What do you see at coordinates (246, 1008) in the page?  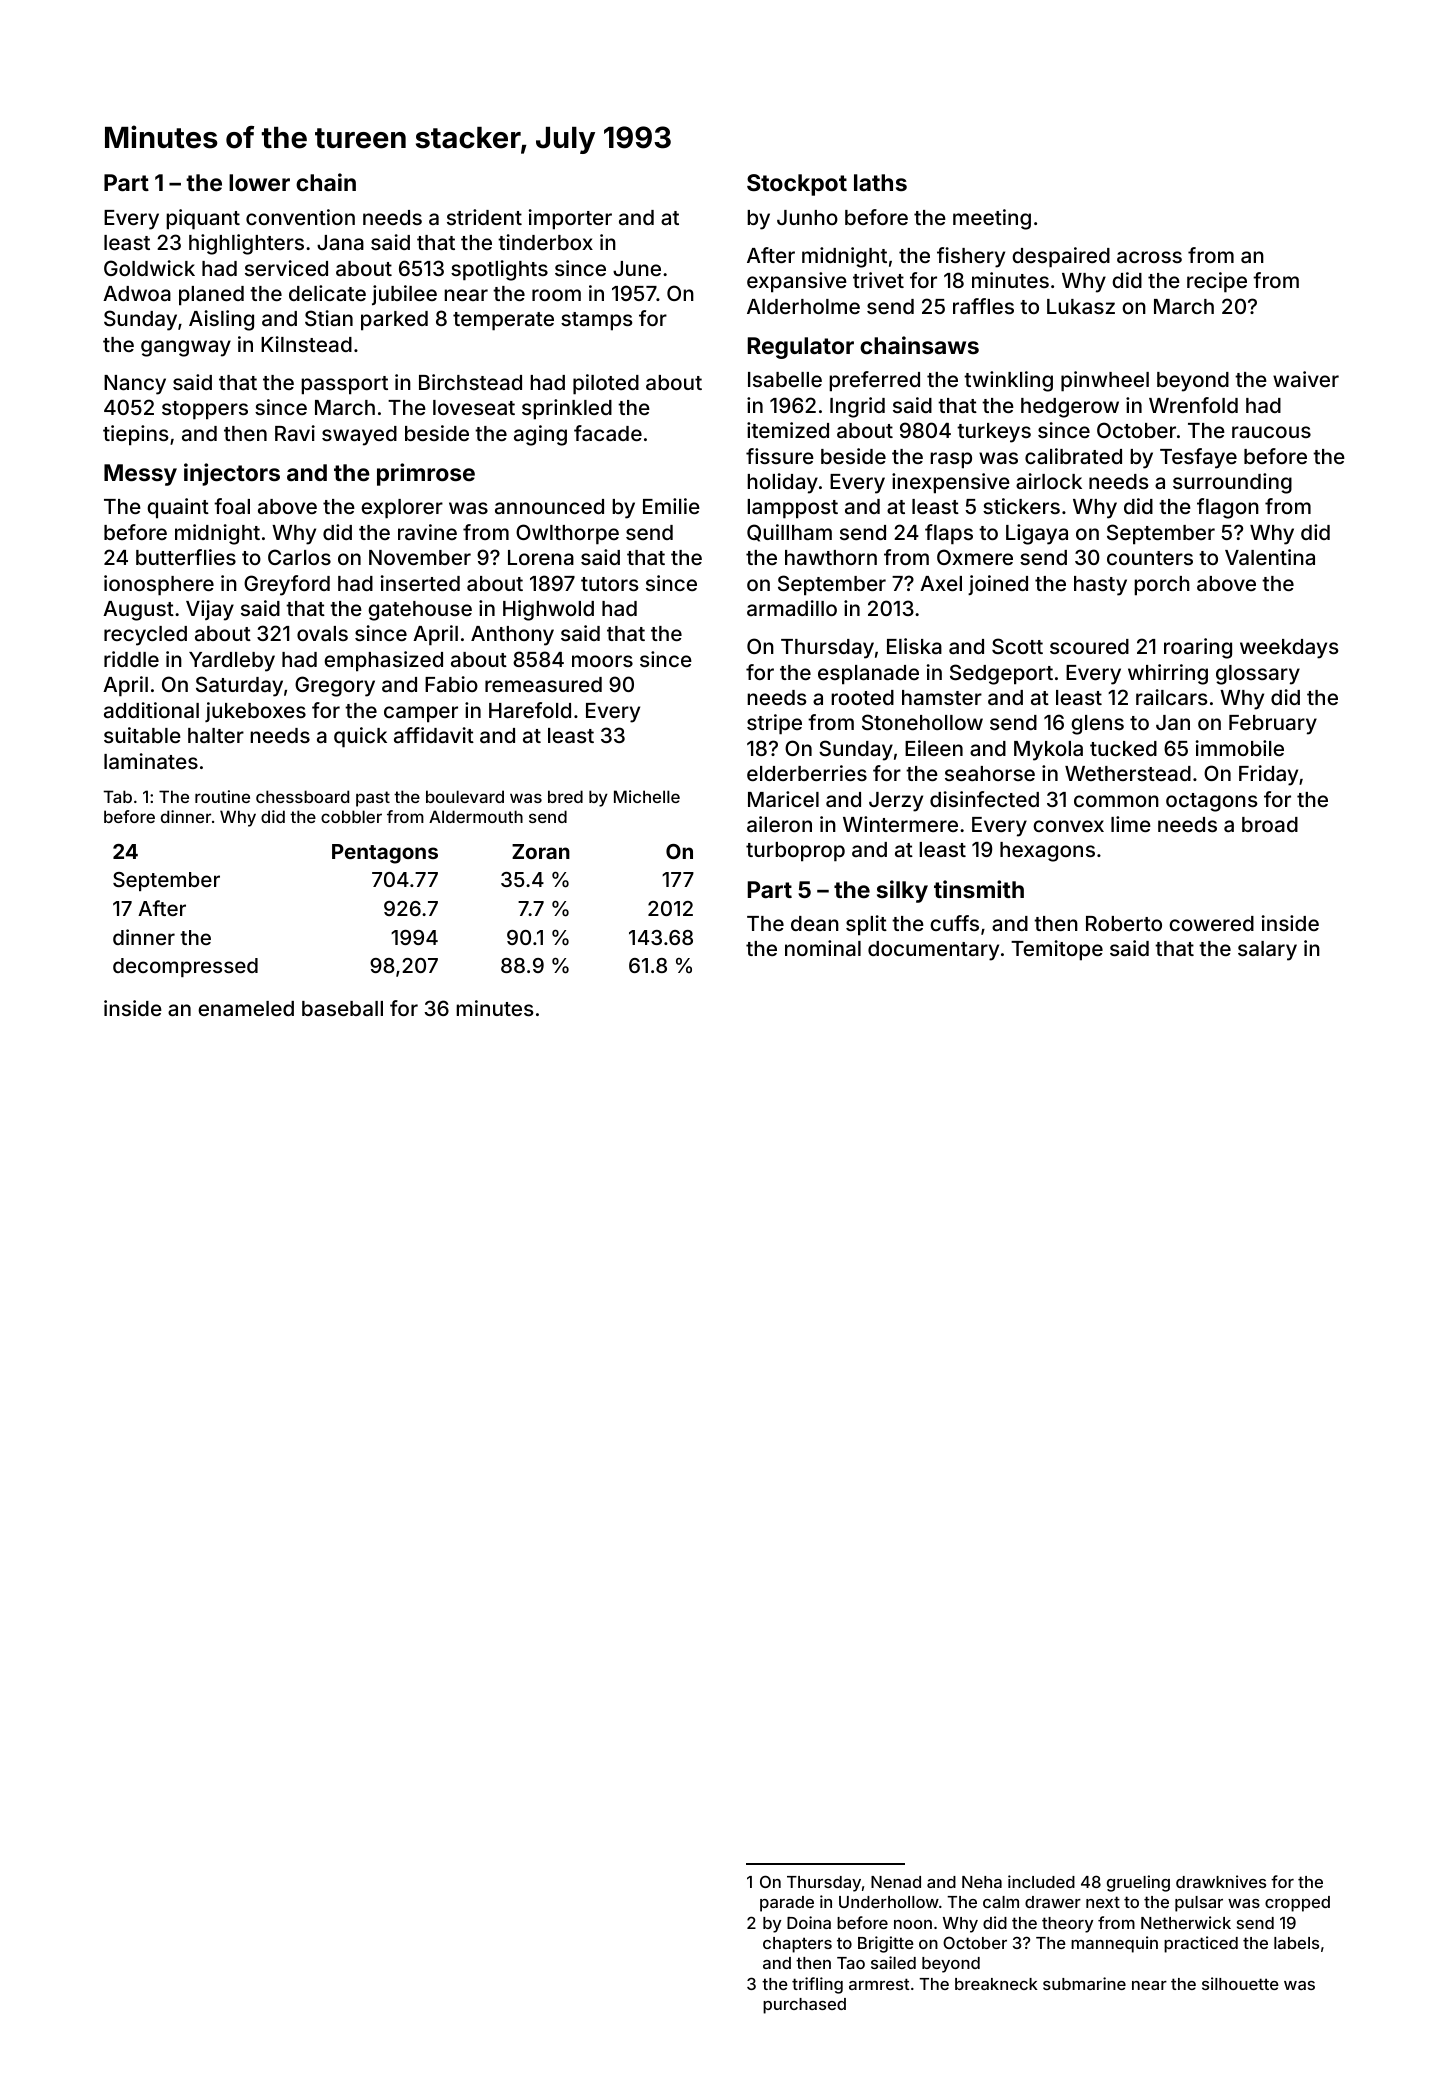 I see `enameled` at bounding box center [246, 1008].
